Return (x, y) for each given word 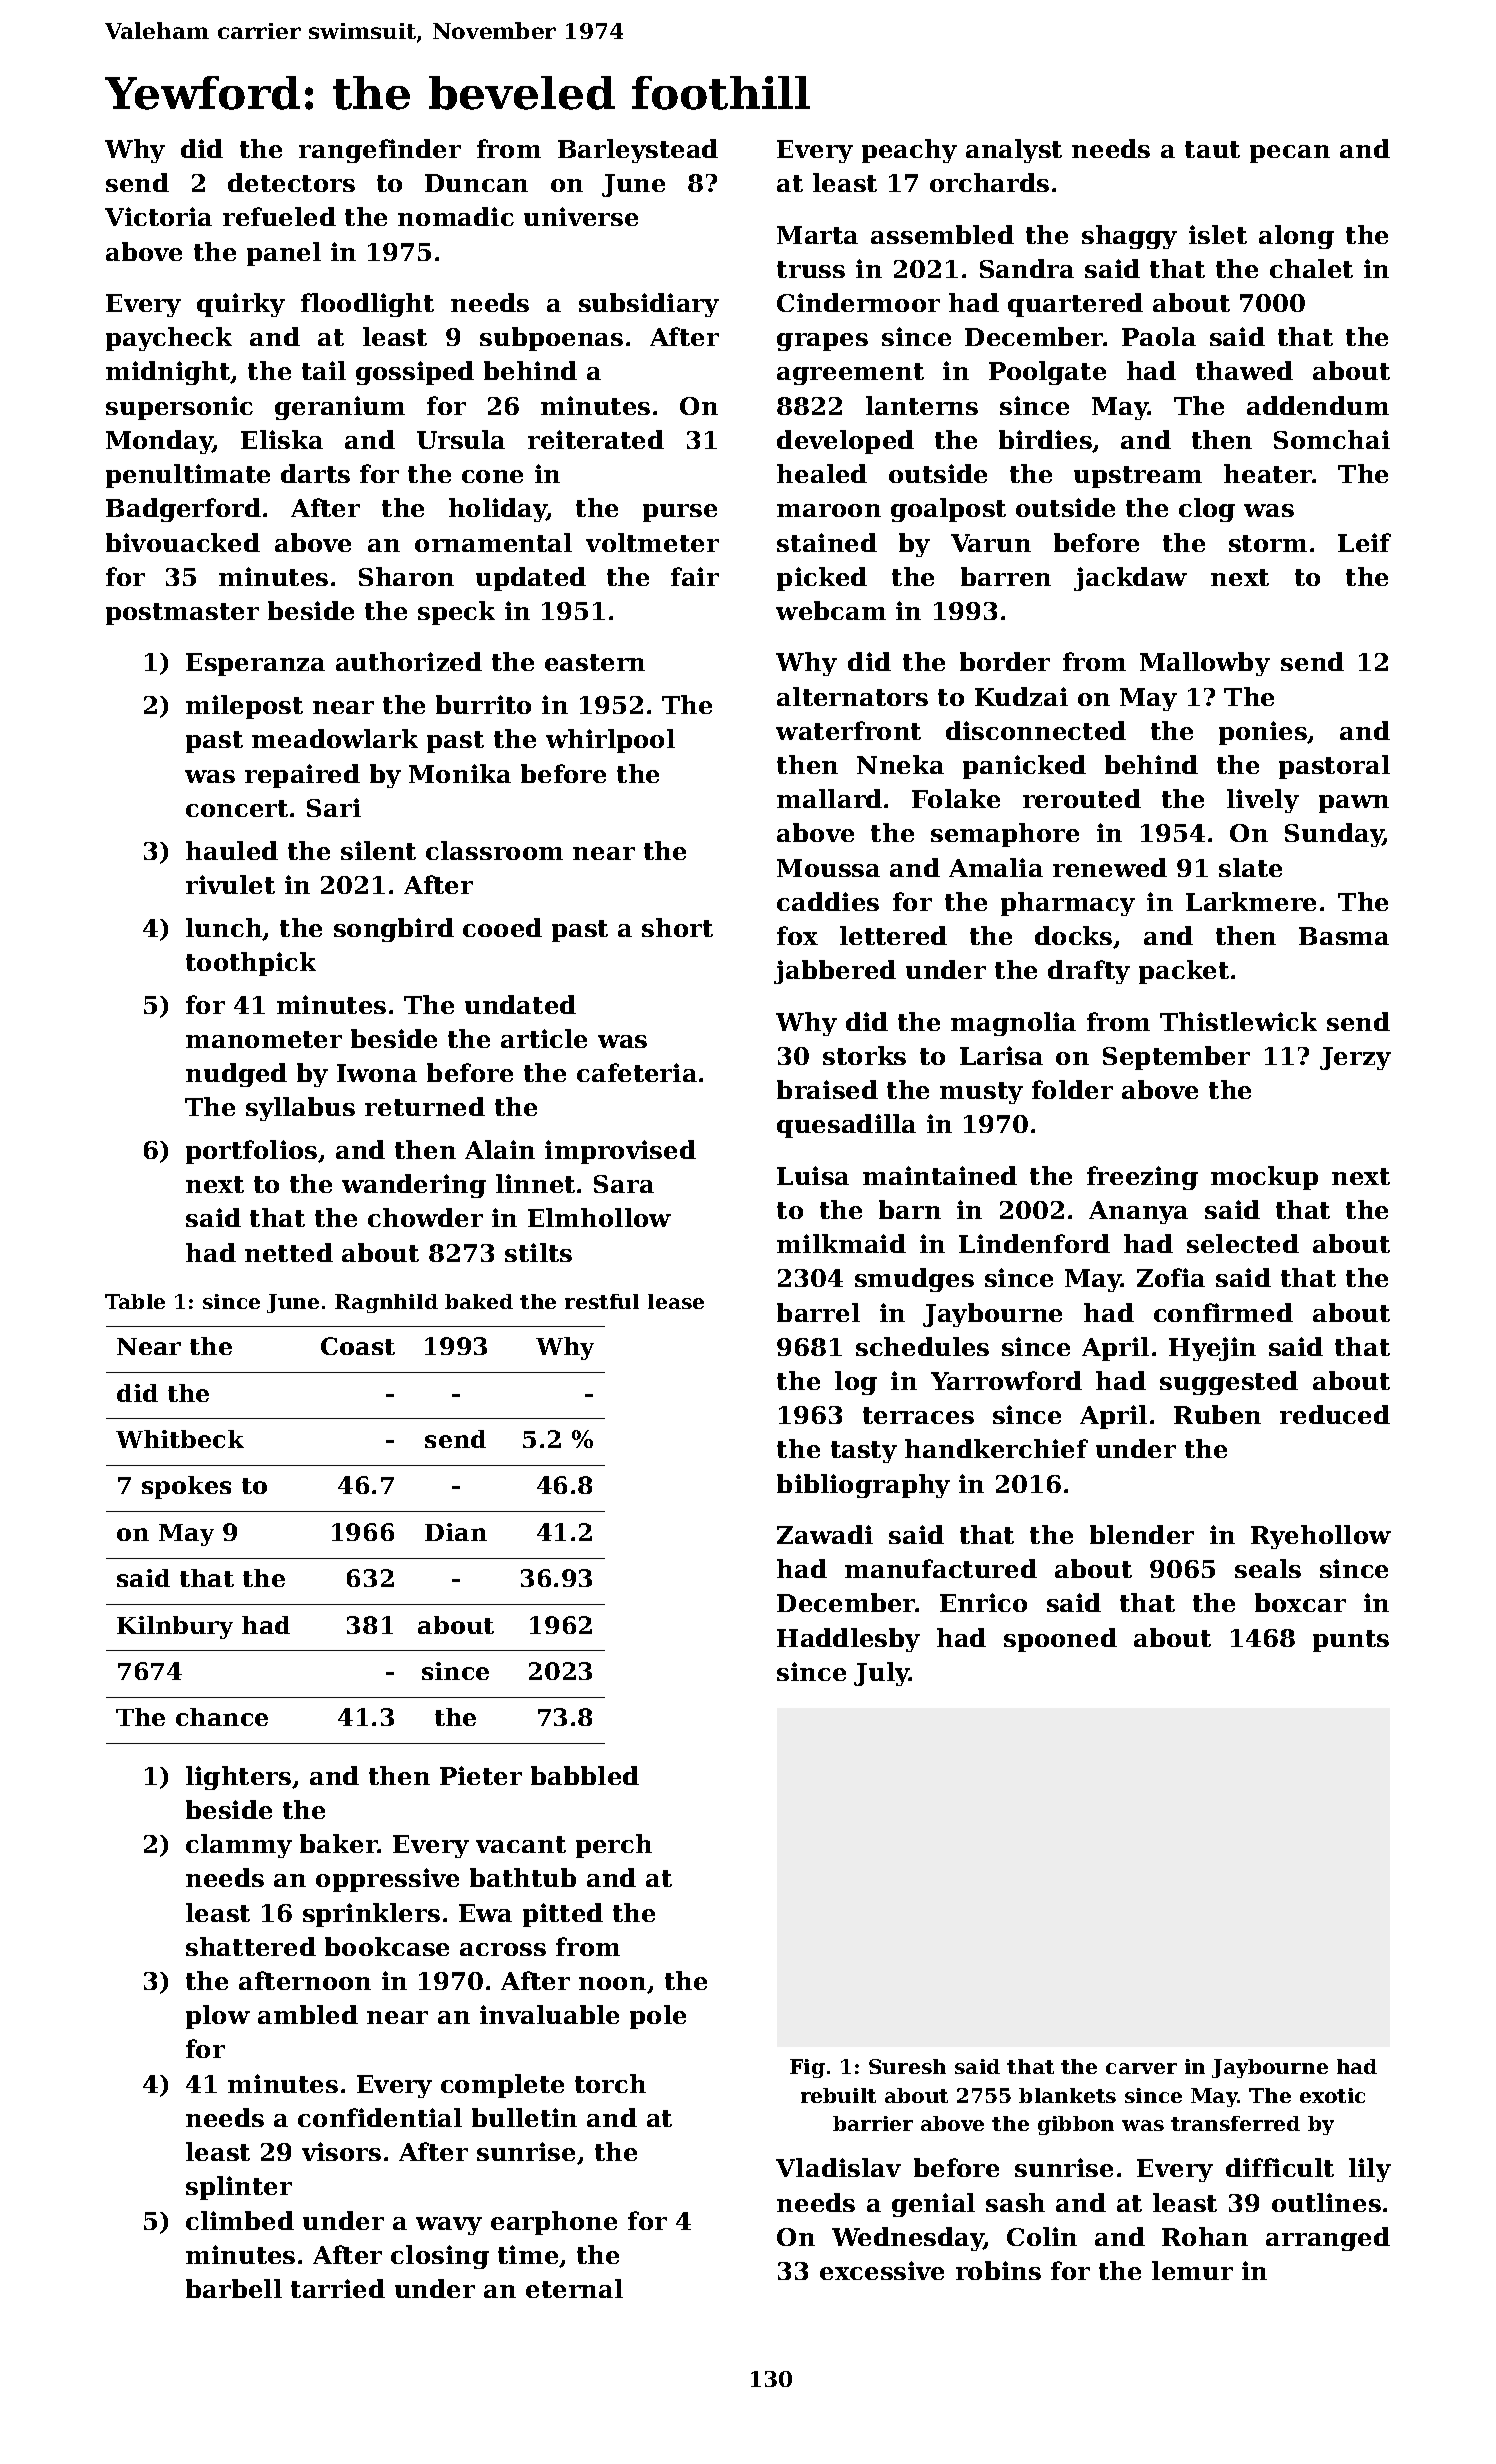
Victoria (158, 216)
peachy (909, 151)
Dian (456, 1532)
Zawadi (825, 1534)
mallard (829, 798)
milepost (244, 707)
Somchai (1332, 439)
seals (1268, 1568)
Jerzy (1355, 1058)
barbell (234, 2288)
